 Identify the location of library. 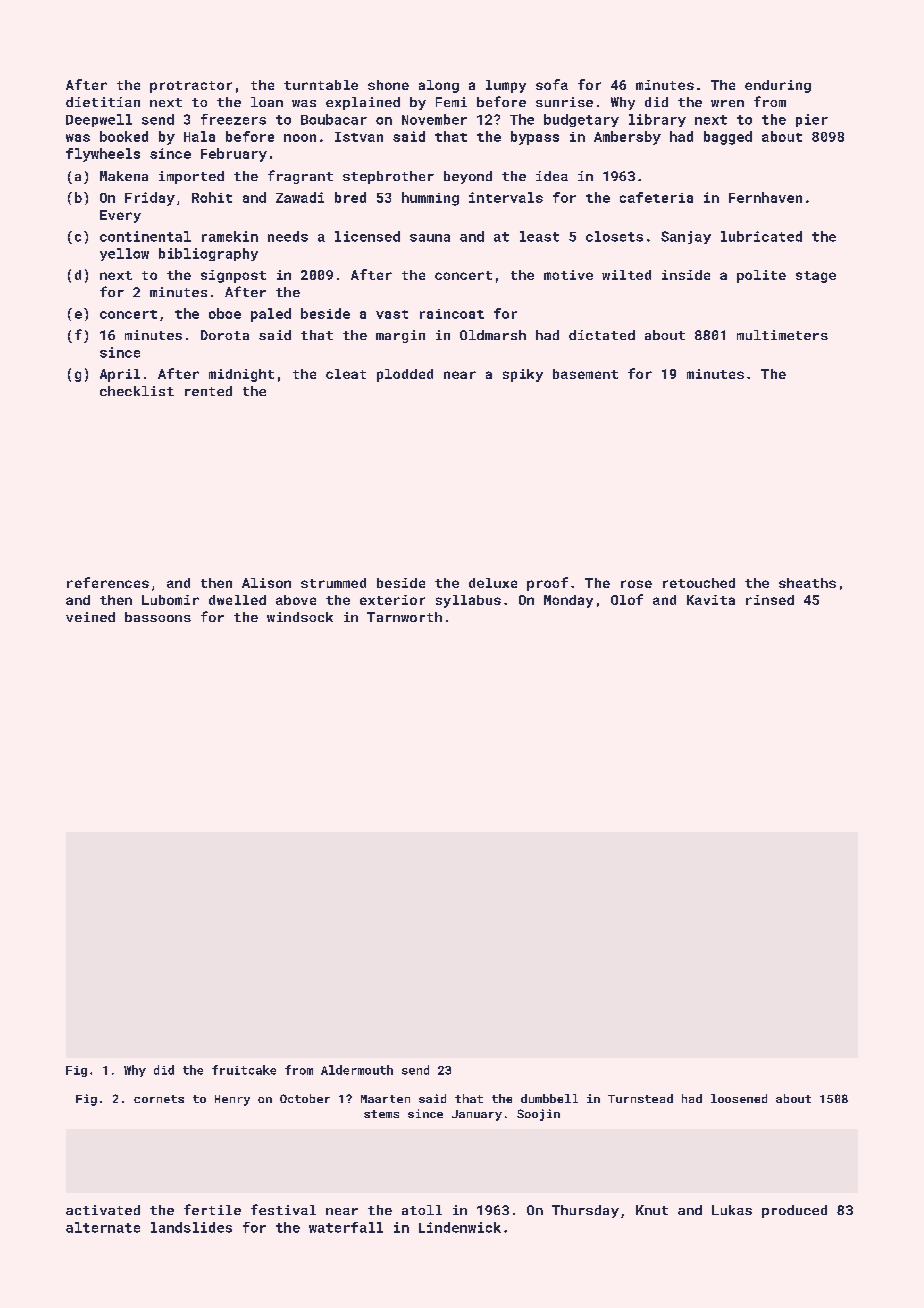
(657, 120).
